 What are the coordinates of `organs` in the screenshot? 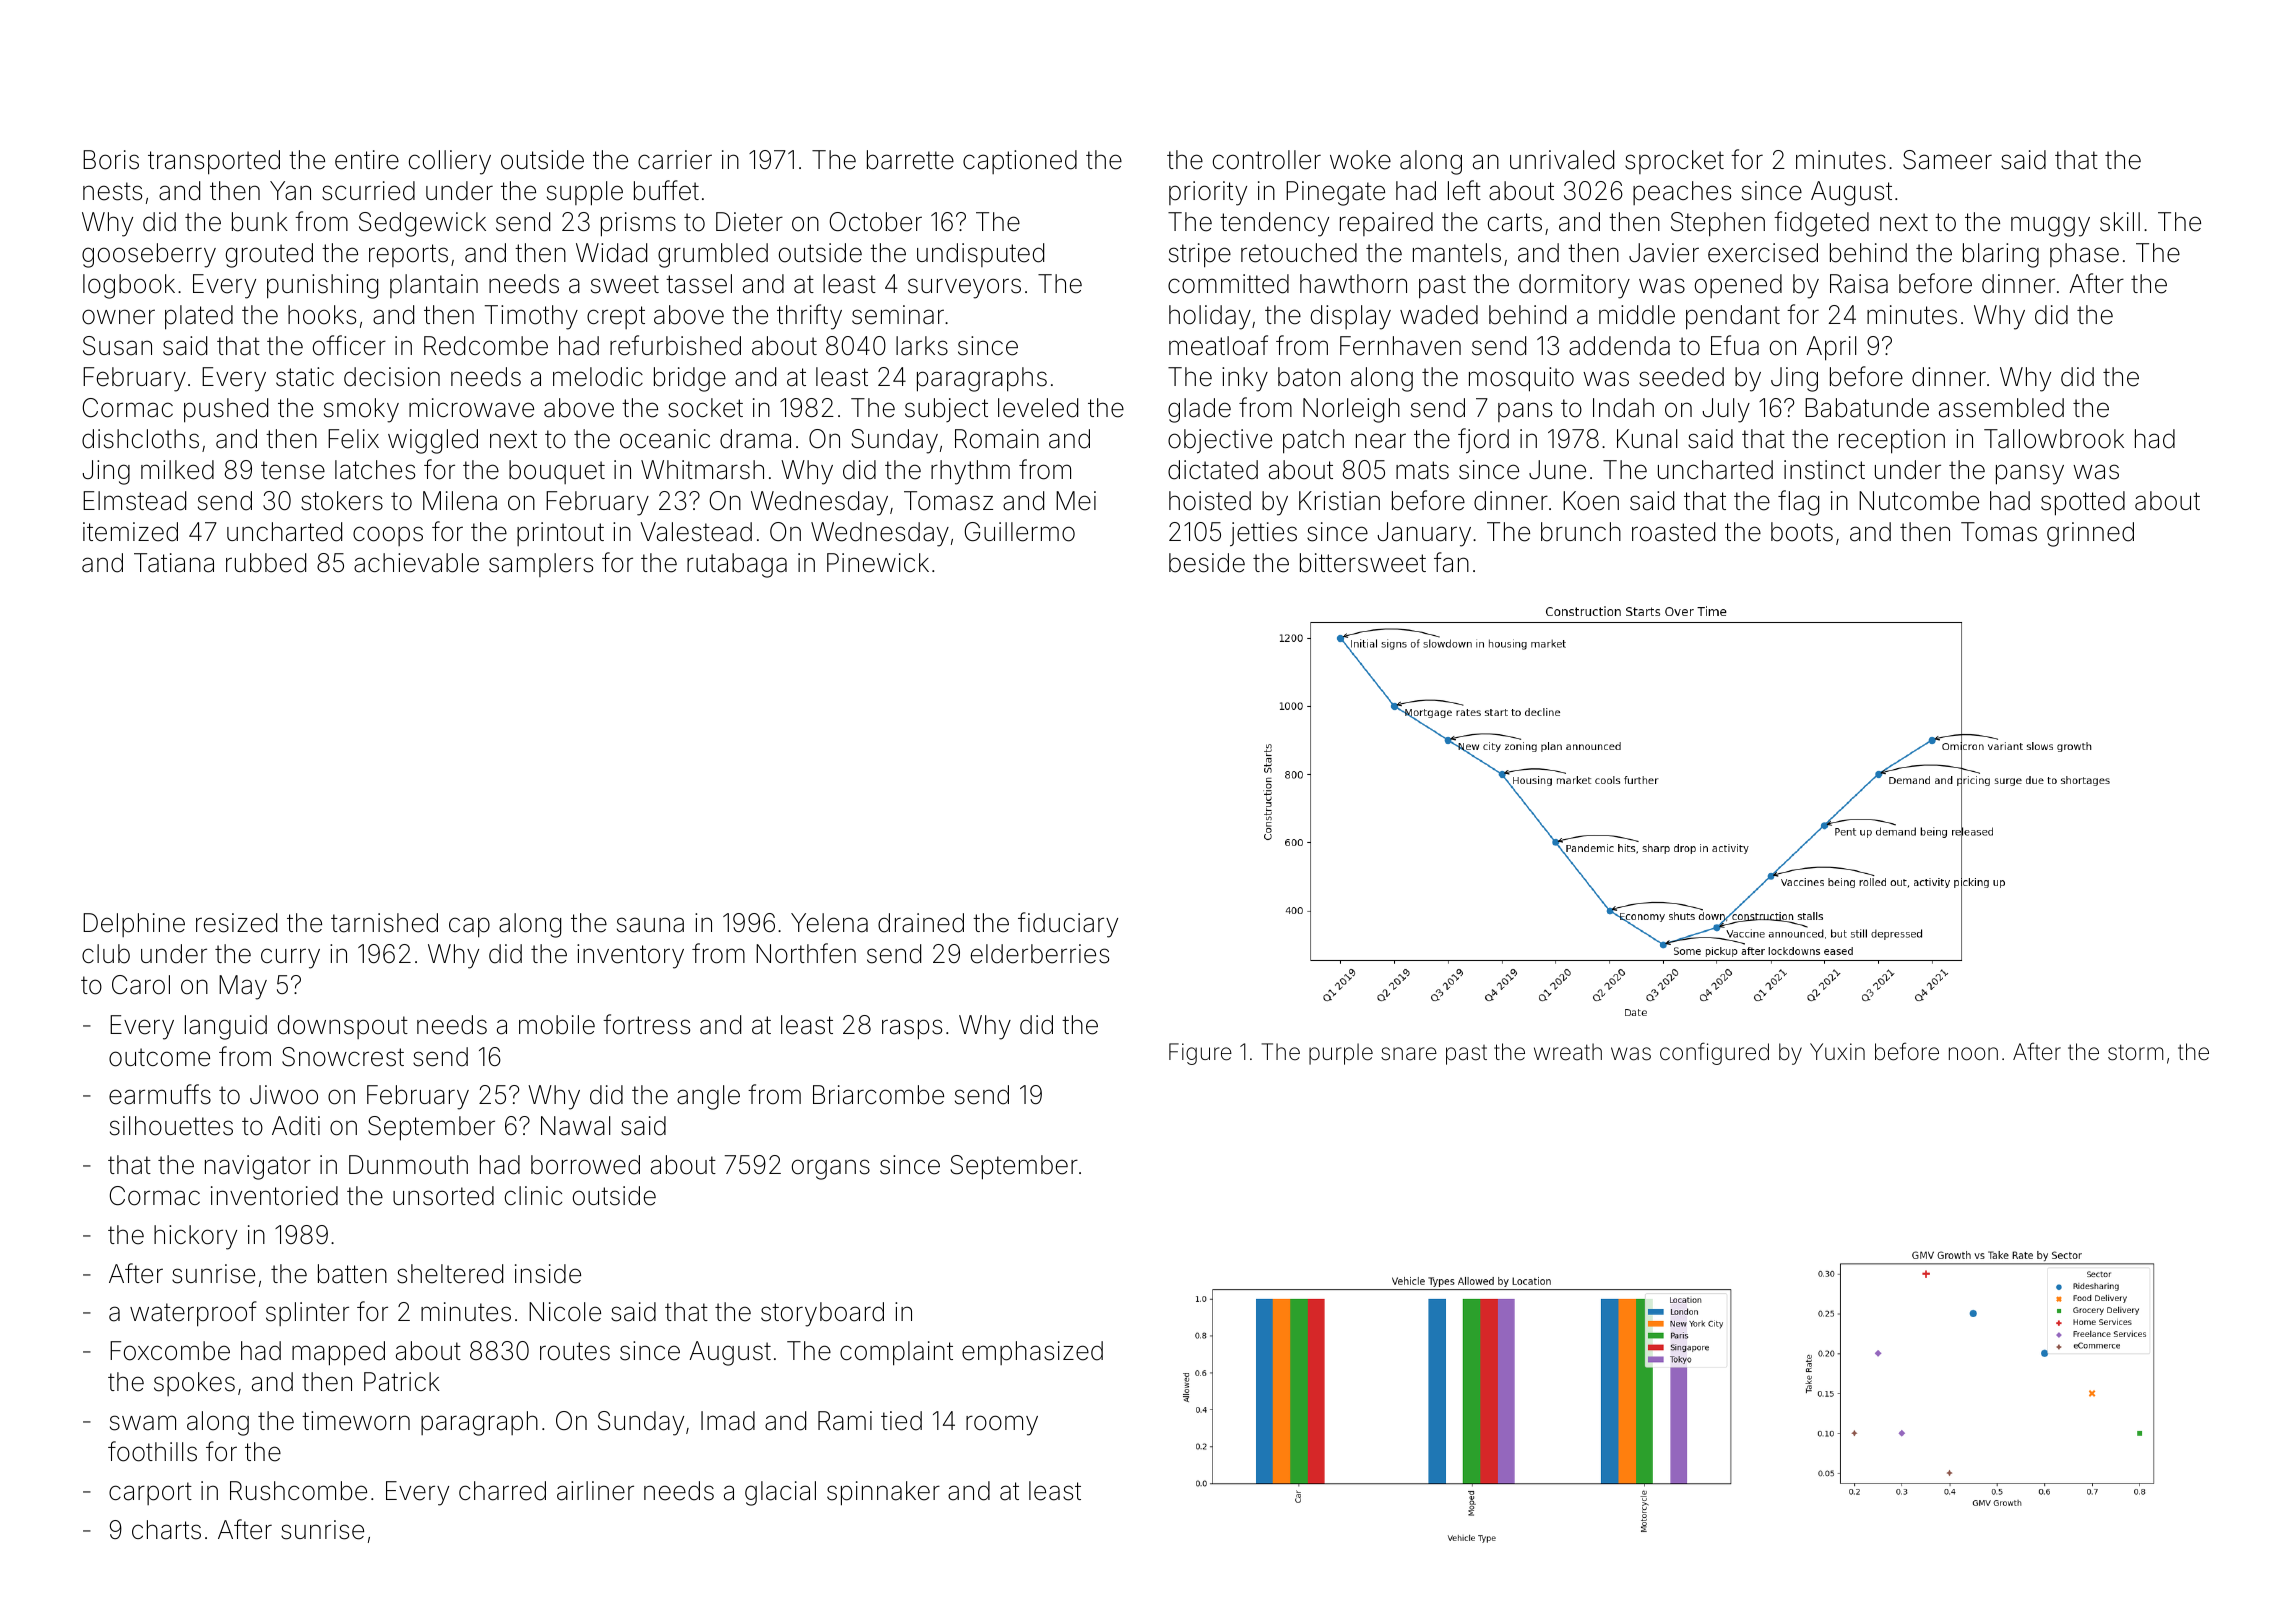 It's located at (831, 1169).
